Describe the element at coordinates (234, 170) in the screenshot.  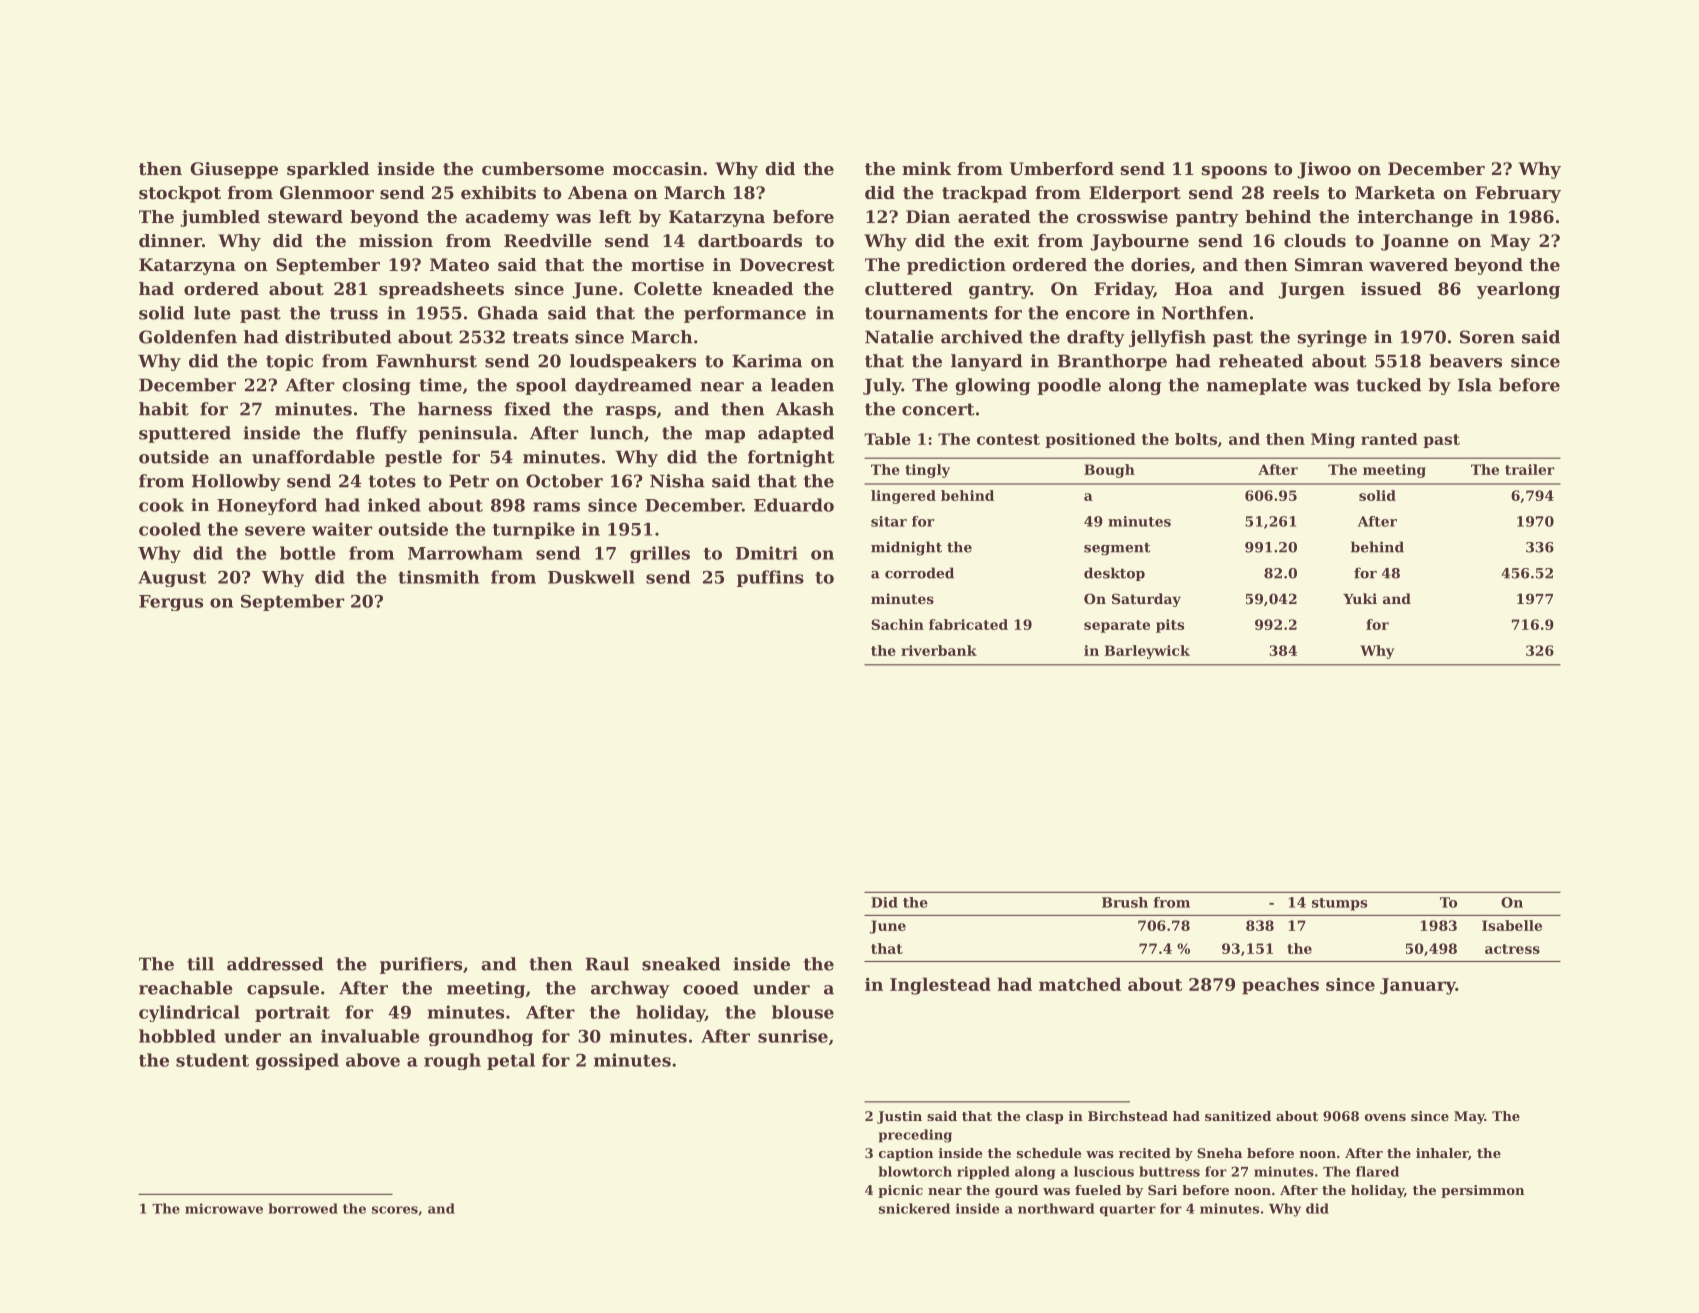
I see `Giuseppe` at that location.
